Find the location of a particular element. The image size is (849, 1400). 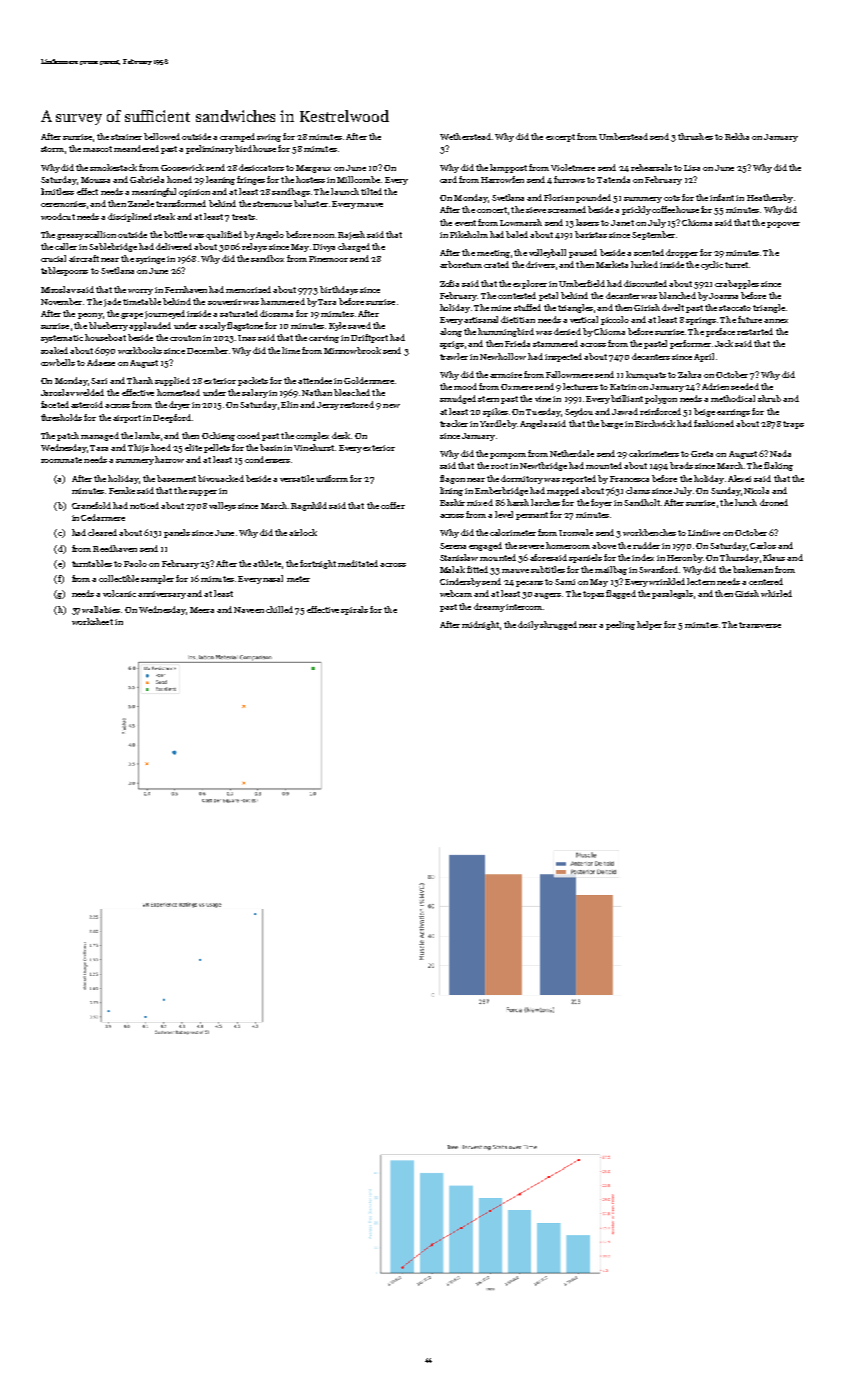

asteroid is located at coordinates (87, 404).
